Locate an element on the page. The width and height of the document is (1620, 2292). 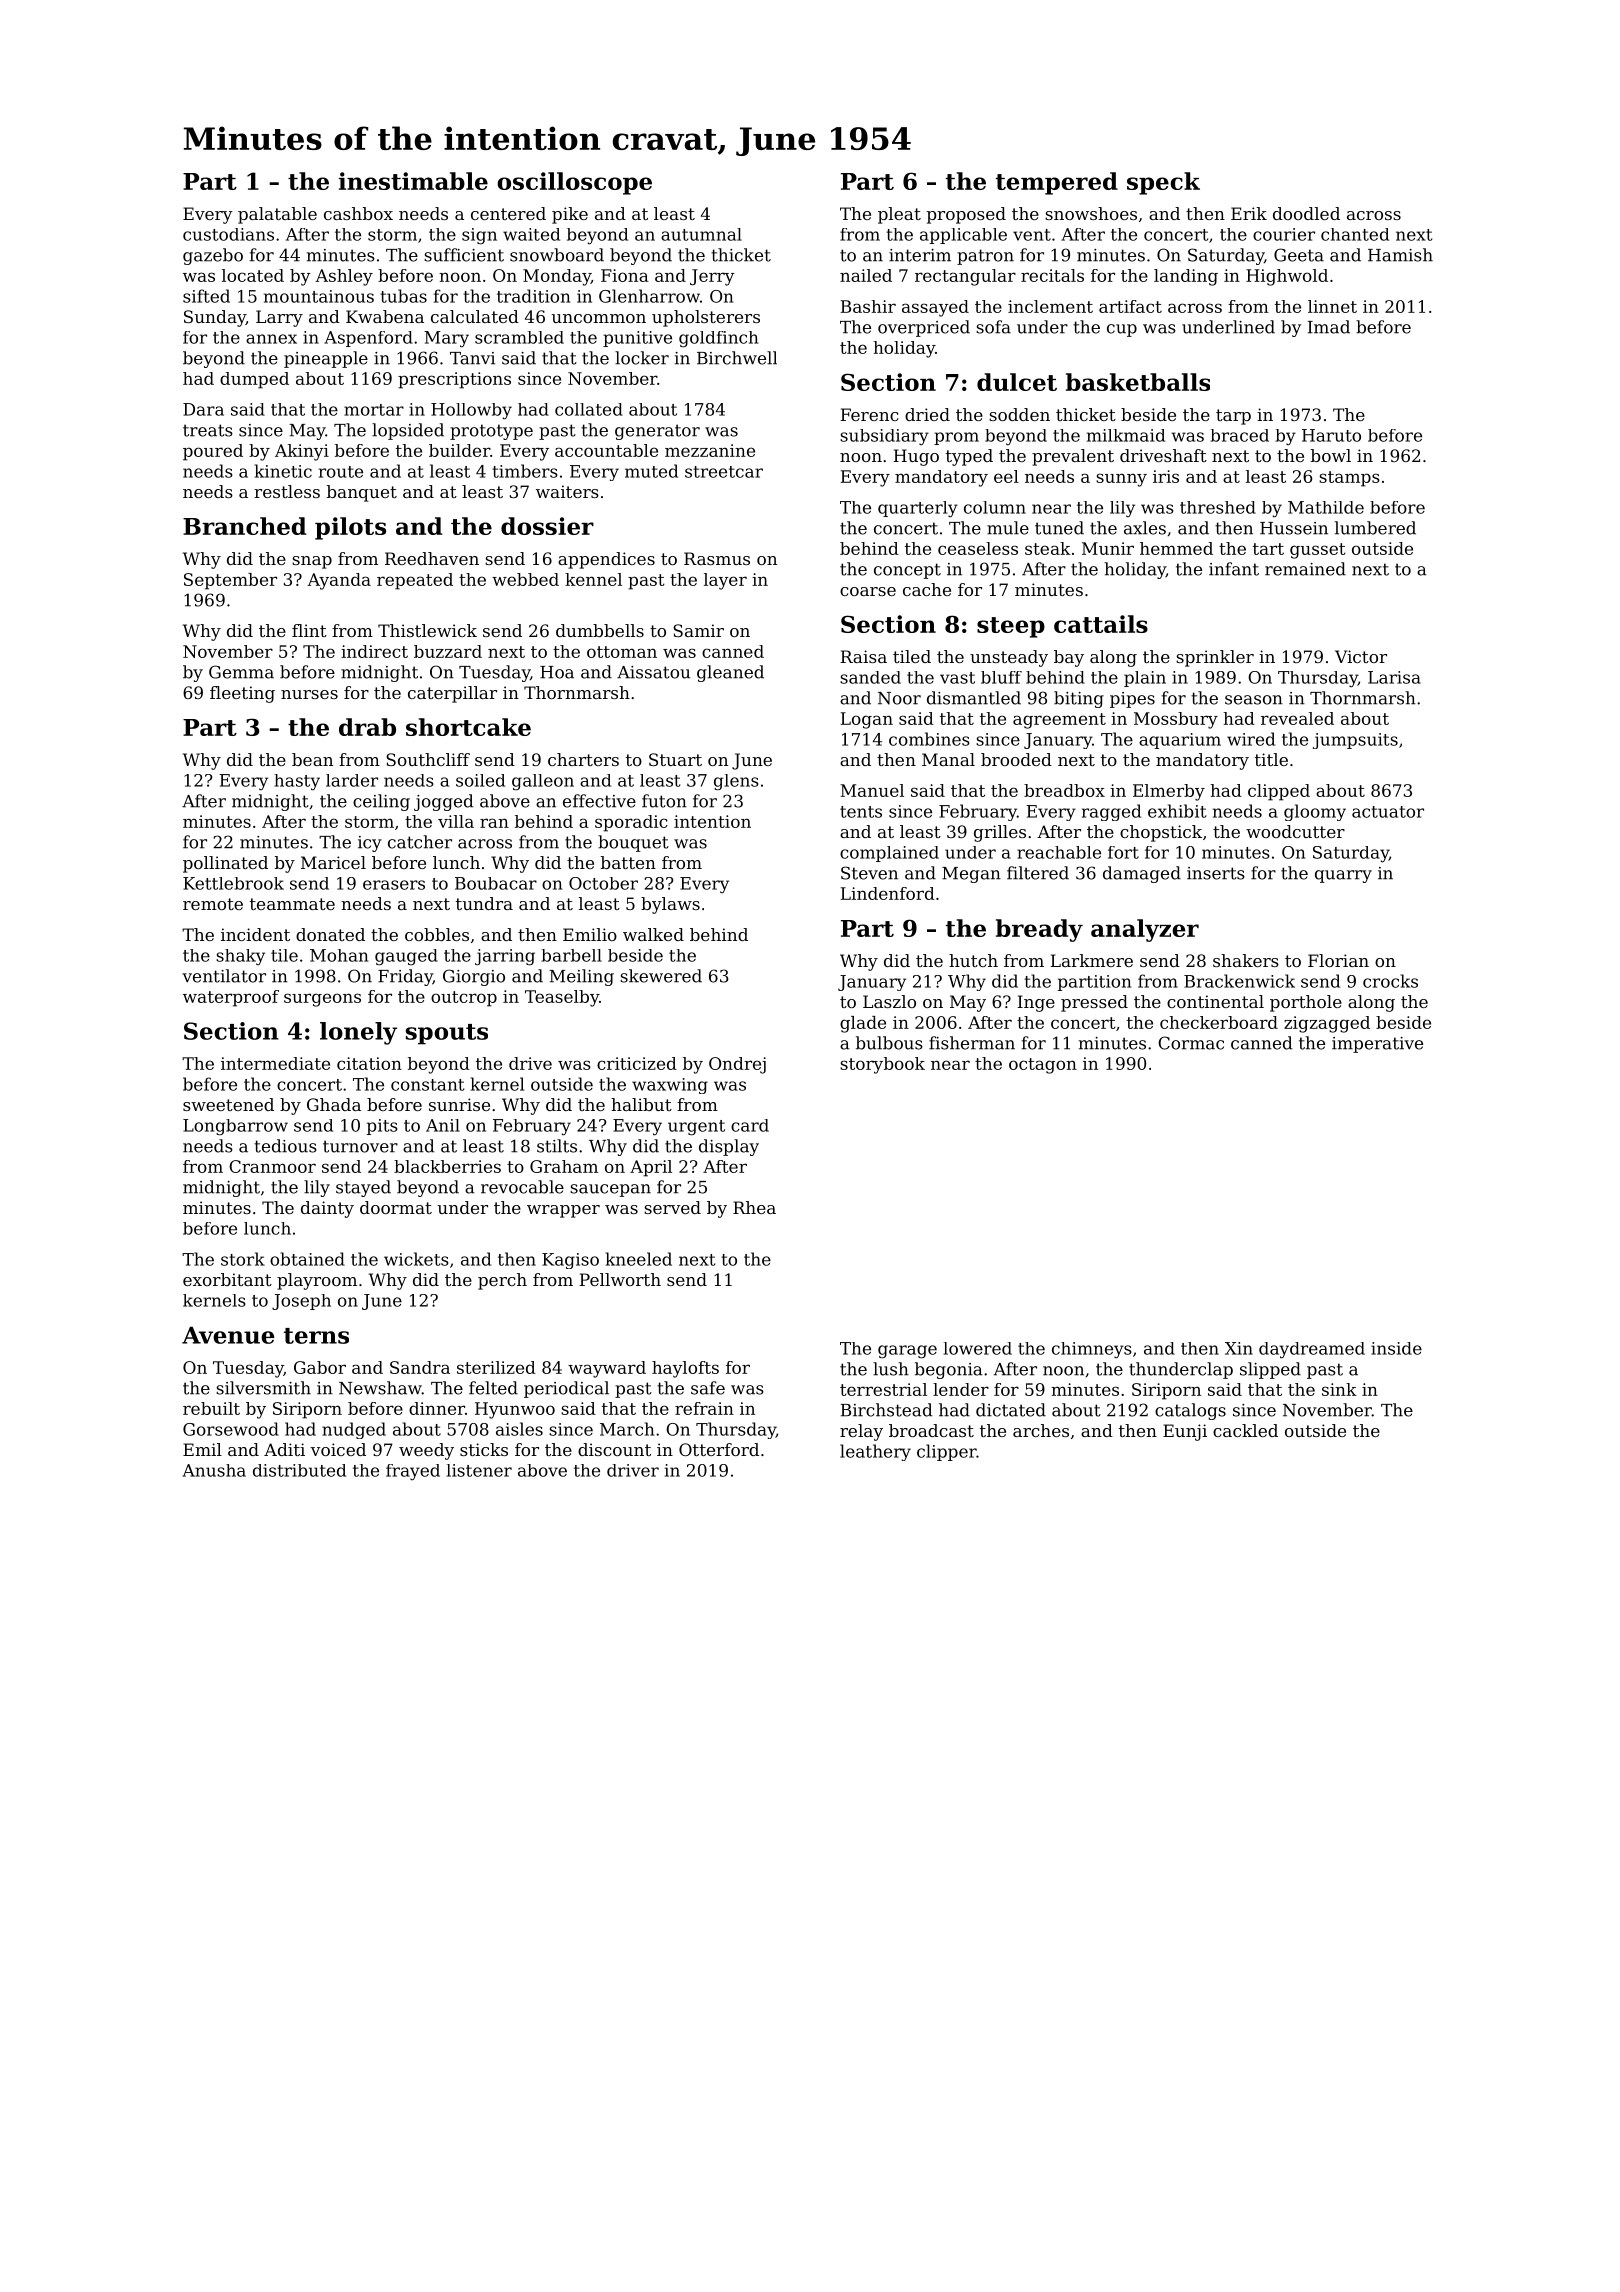
octagon is located at coordinates (1043, 1066).
